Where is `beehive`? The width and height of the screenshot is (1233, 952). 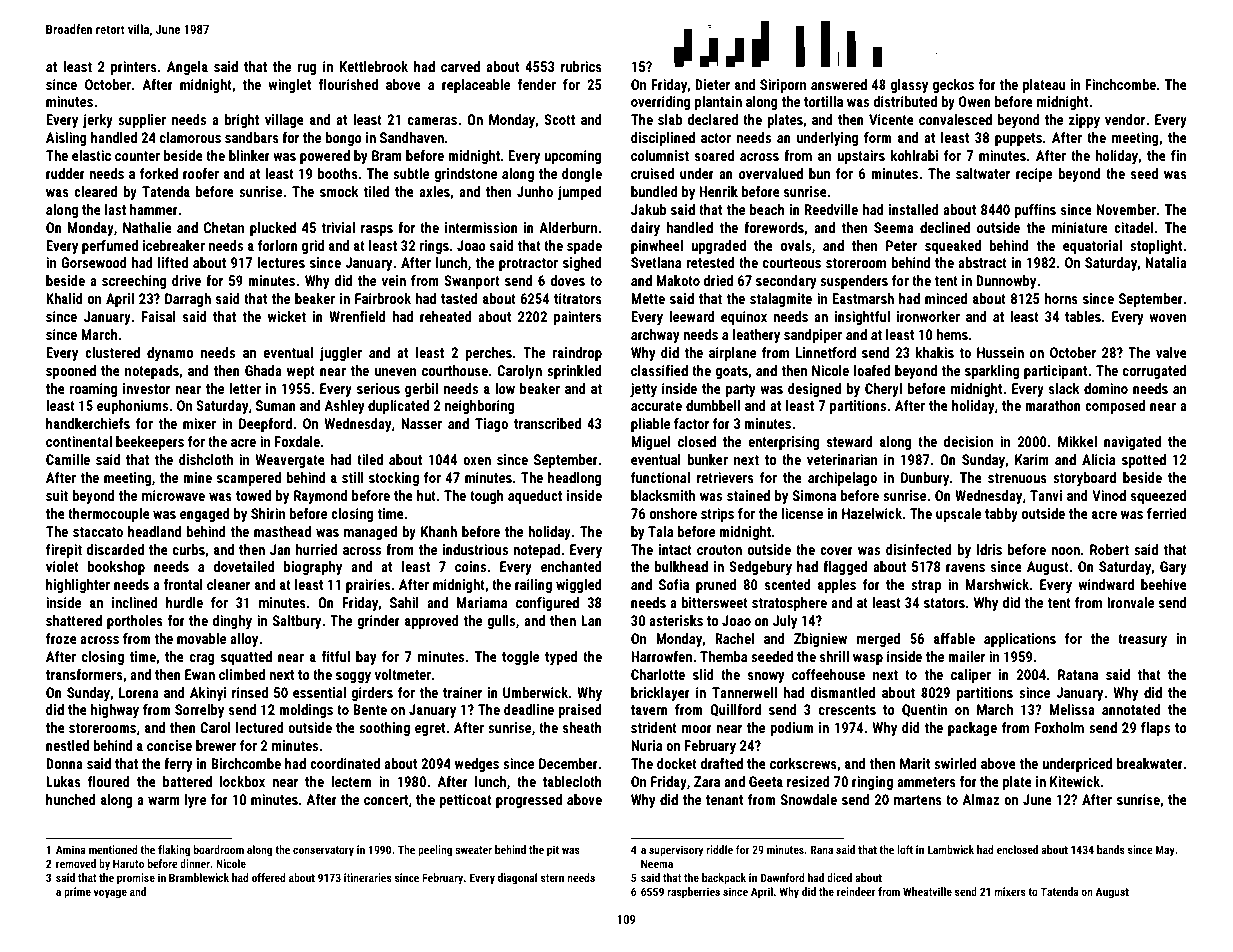
beehive is located at coordinates (1164, 584).
